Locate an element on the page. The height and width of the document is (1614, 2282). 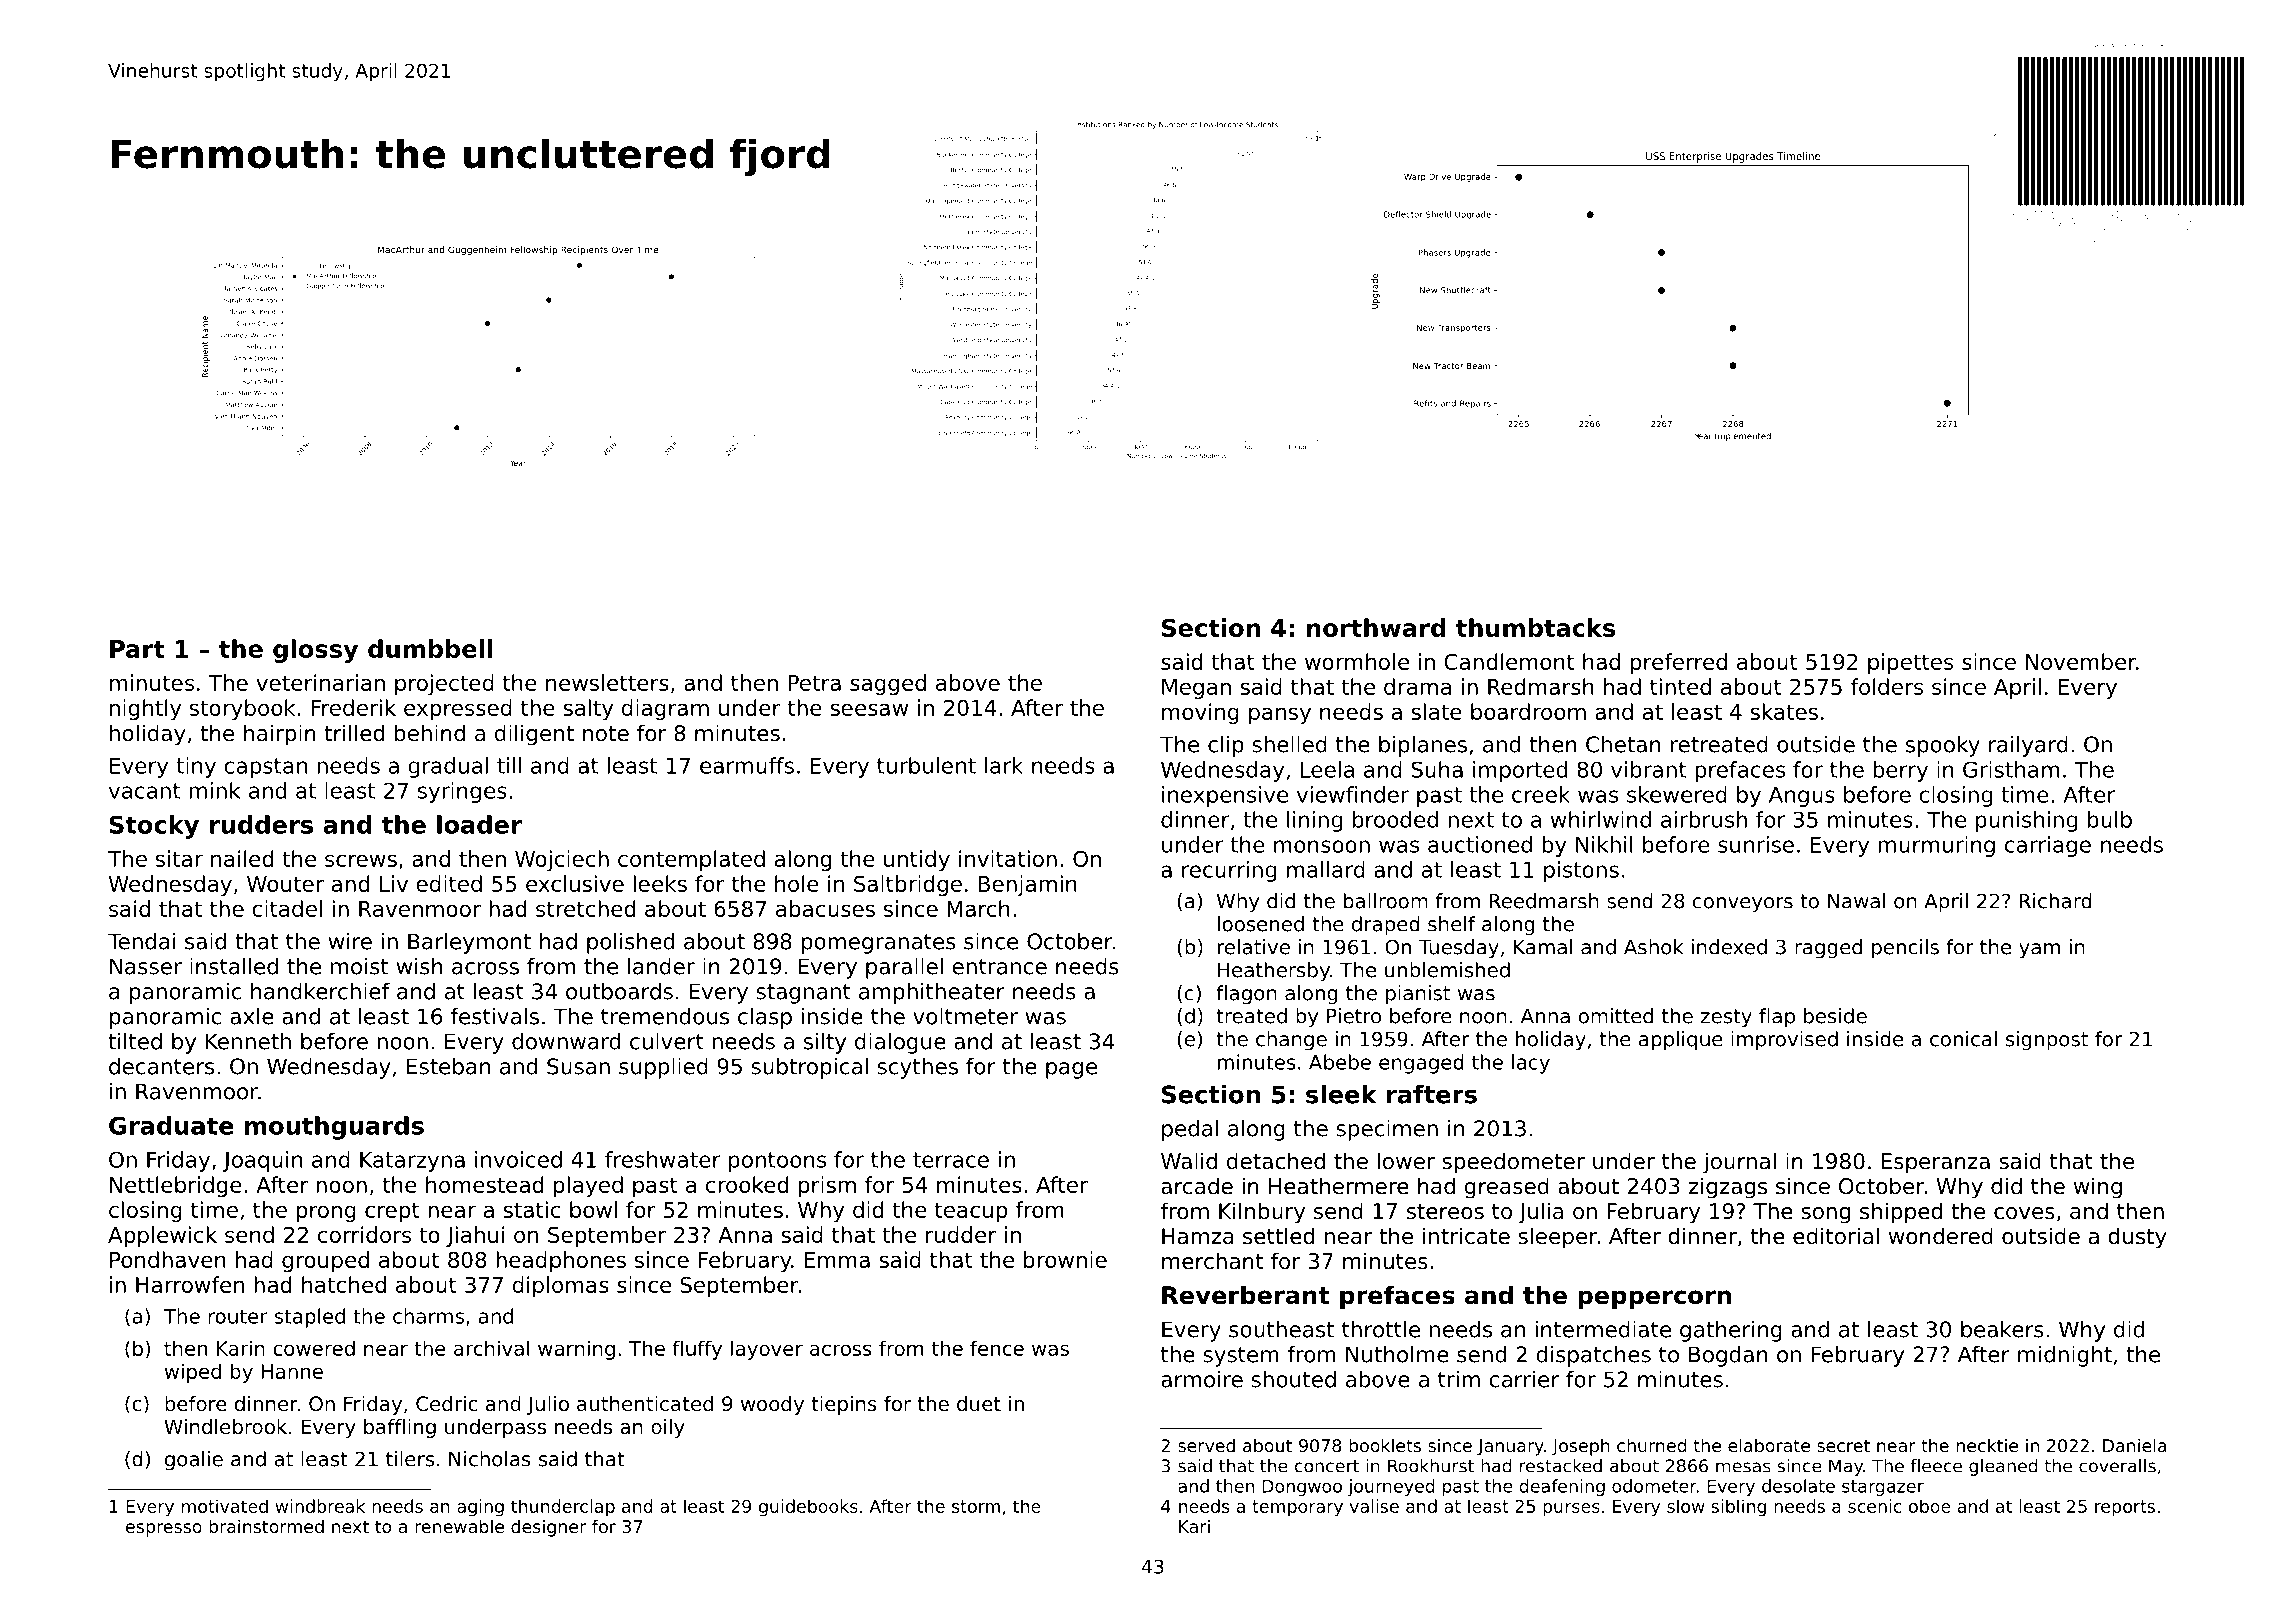
dumbbell is located at coordinates (430, 648).
